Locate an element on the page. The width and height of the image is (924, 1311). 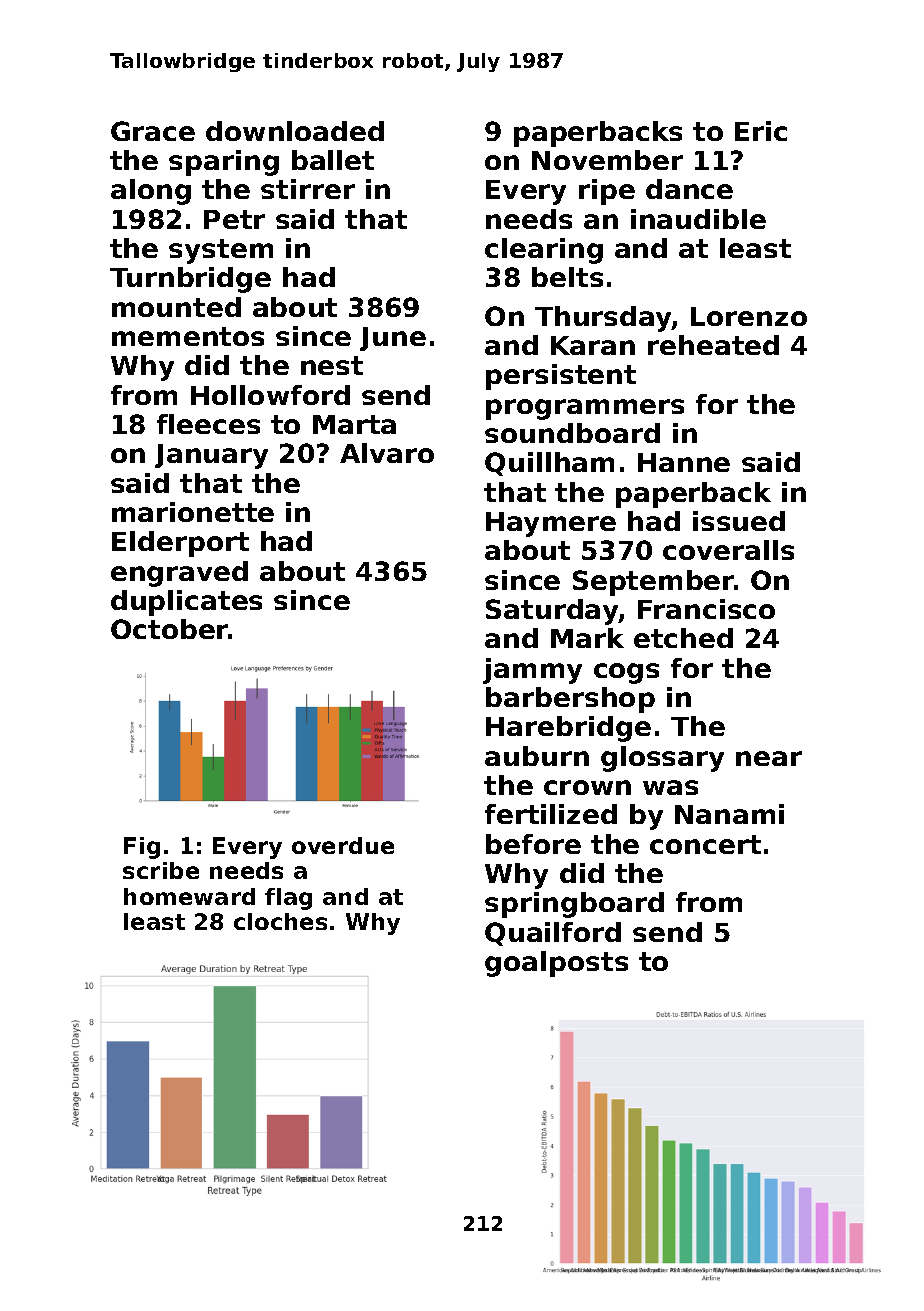
inaudible is located at coordinates (698, 219).
